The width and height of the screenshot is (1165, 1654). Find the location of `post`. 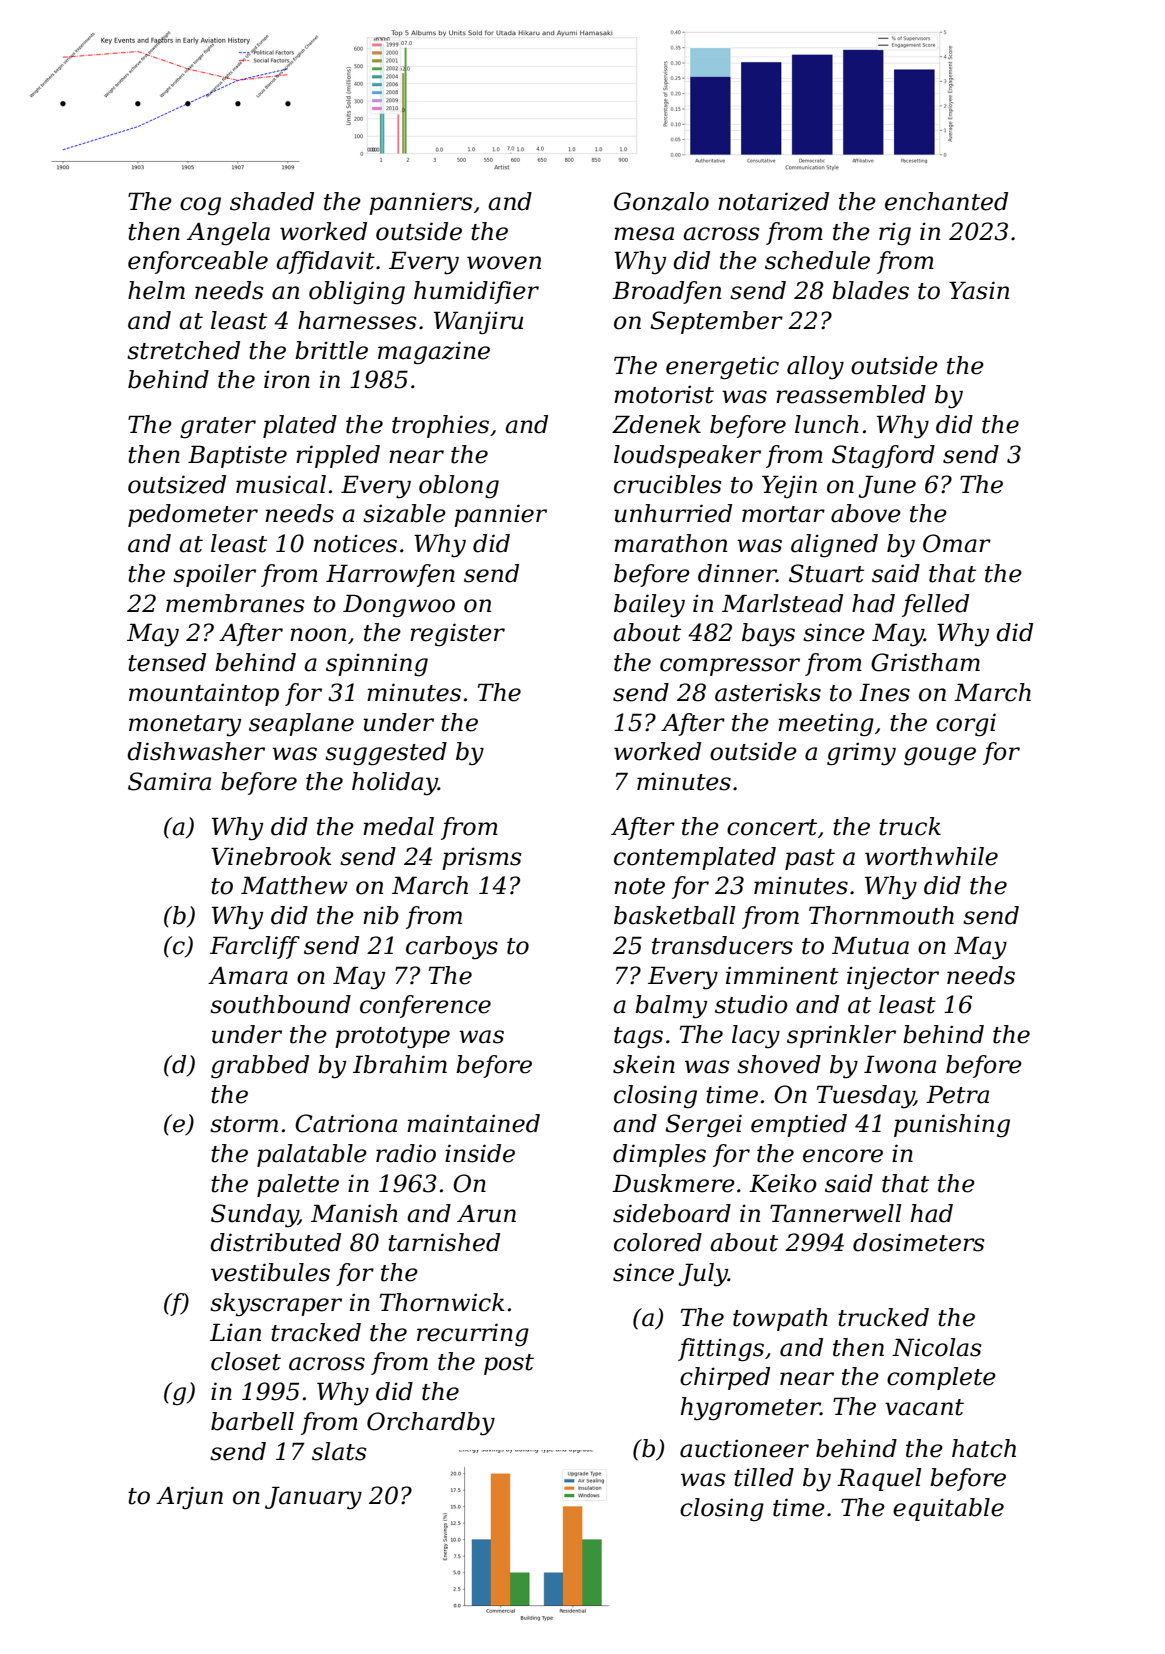

post is located at coordinates (509, 1364).
